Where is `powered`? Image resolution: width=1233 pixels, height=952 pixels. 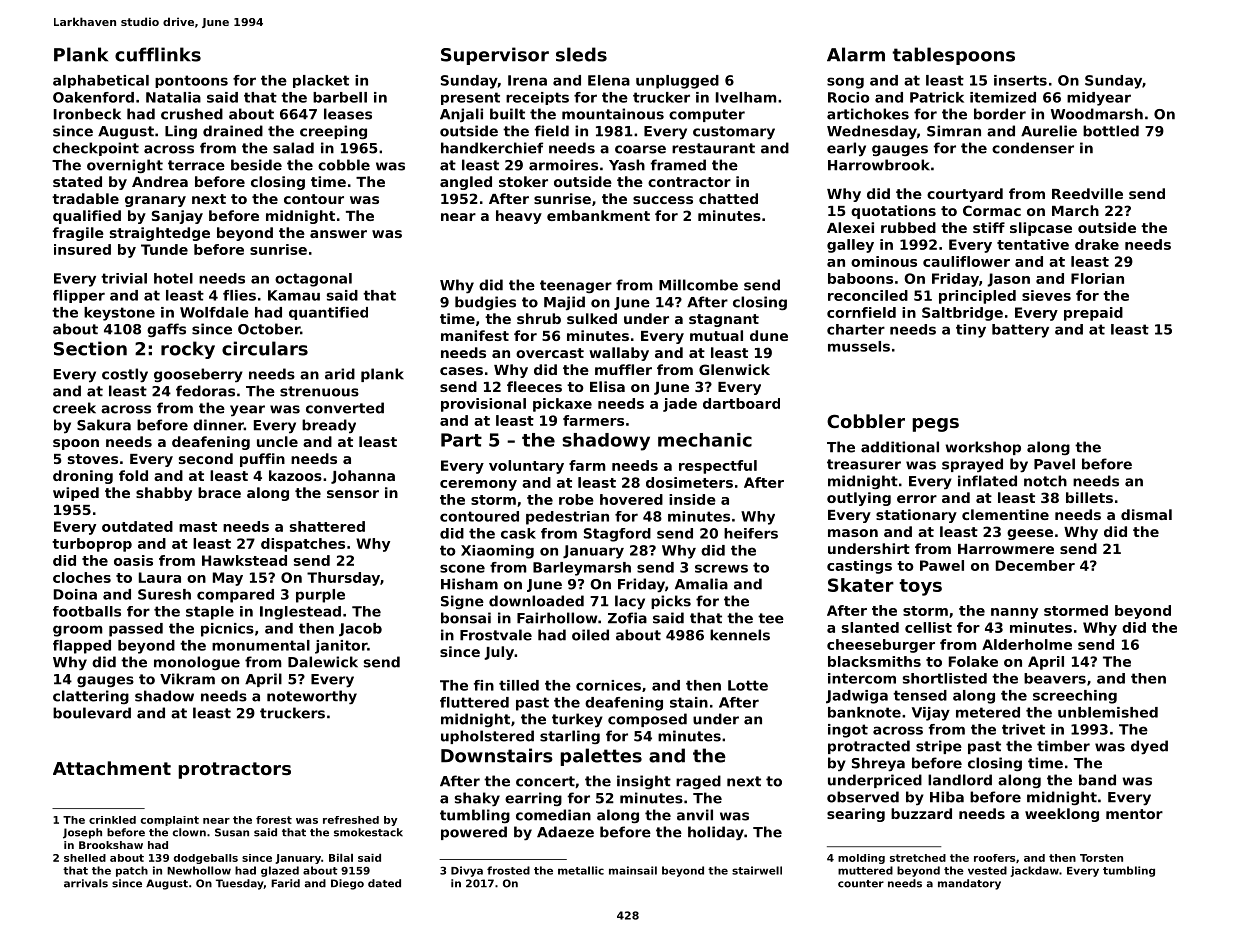 powered is located at coordinates (474, 833).
